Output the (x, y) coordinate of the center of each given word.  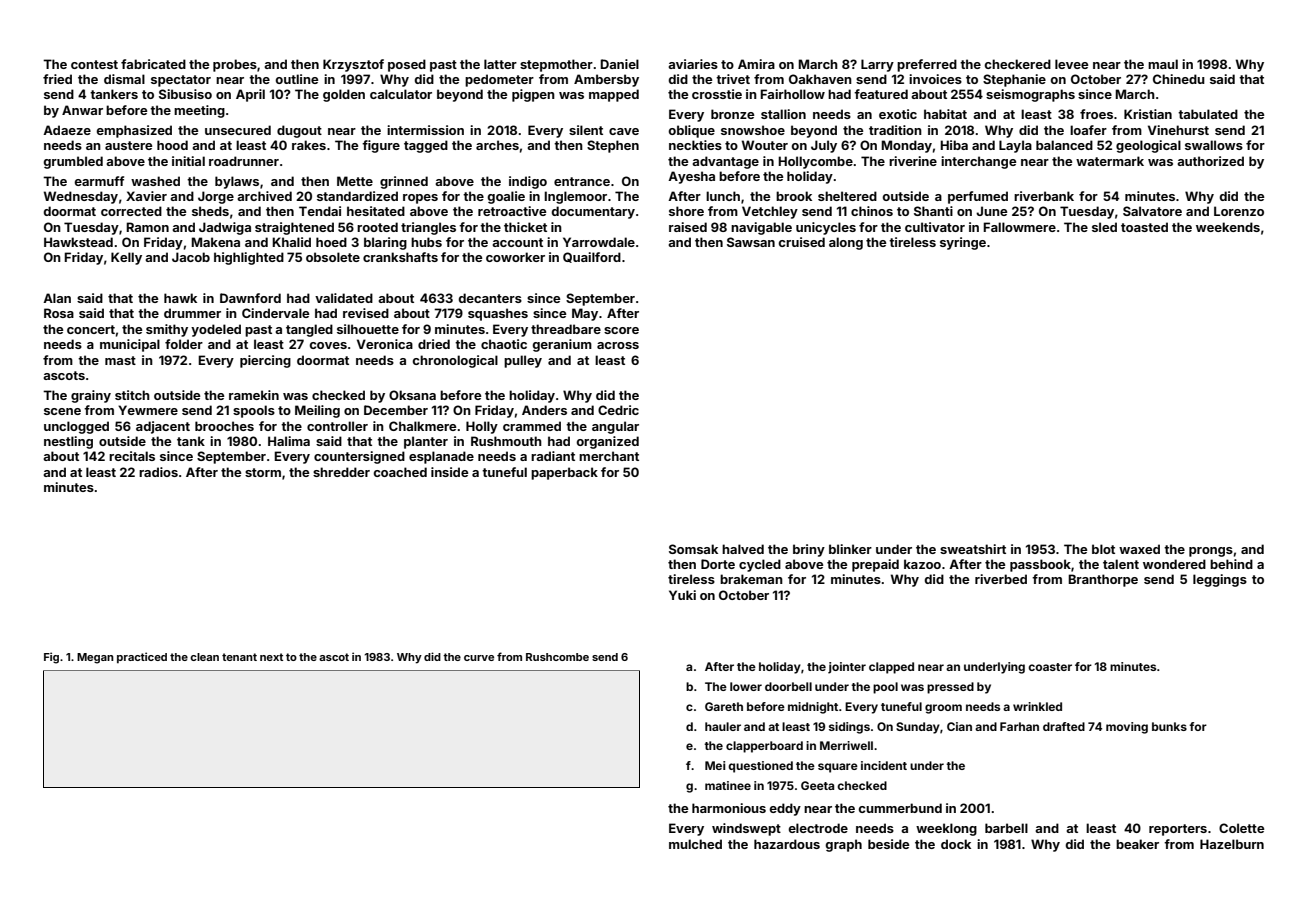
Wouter (765, 145)
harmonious (729, 808)
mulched (695, 844)
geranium (562, 345)
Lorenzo (1239, 211)
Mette (355, 181)
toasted (1144, 227)
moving (1127, 728)
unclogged (76, 427)
